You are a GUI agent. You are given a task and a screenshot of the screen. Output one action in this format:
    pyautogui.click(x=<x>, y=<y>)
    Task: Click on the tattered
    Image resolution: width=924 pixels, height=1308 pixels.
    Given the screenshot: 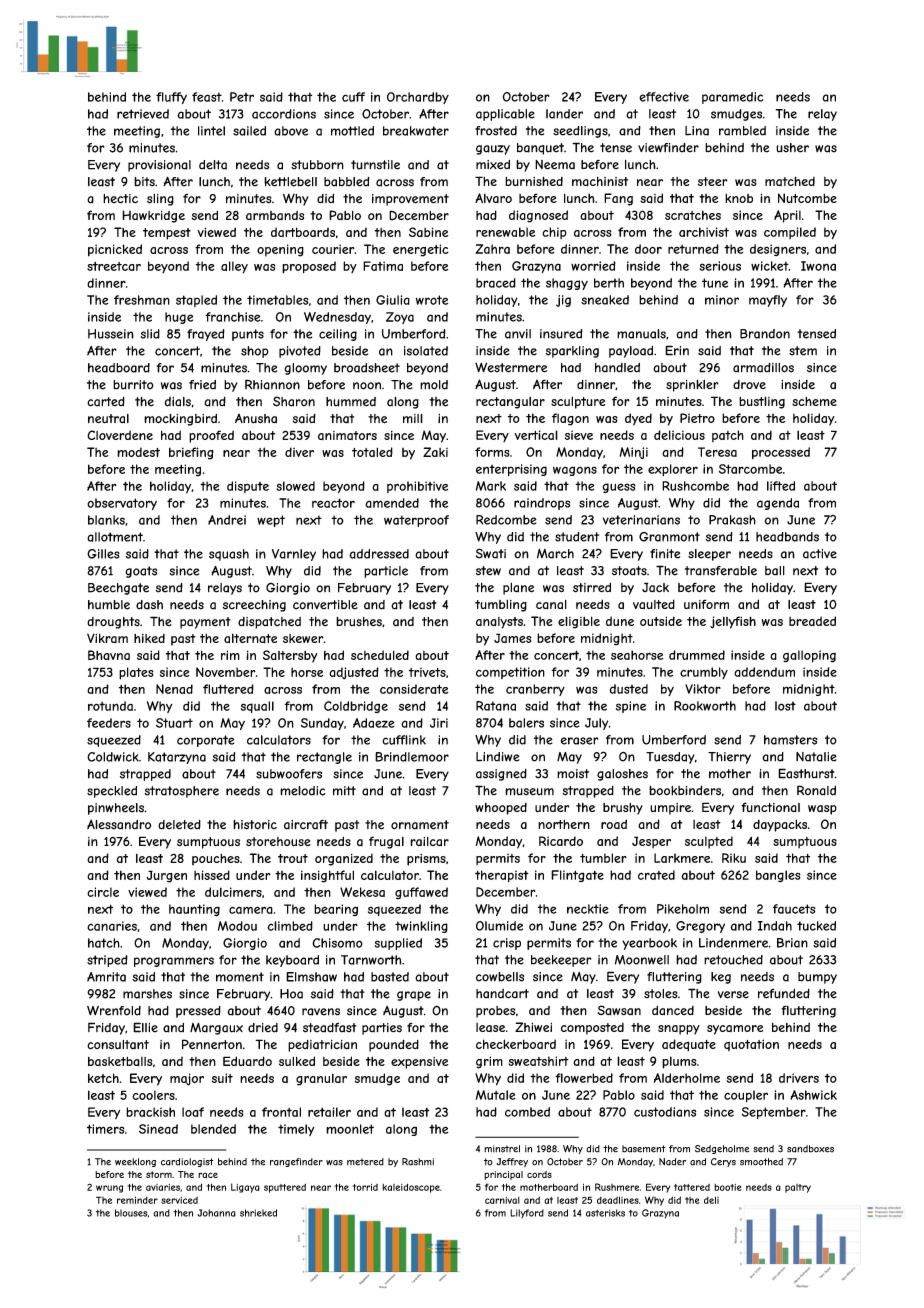 What is the action you would take?
    pyautogui.click(x=692, y=1187)
